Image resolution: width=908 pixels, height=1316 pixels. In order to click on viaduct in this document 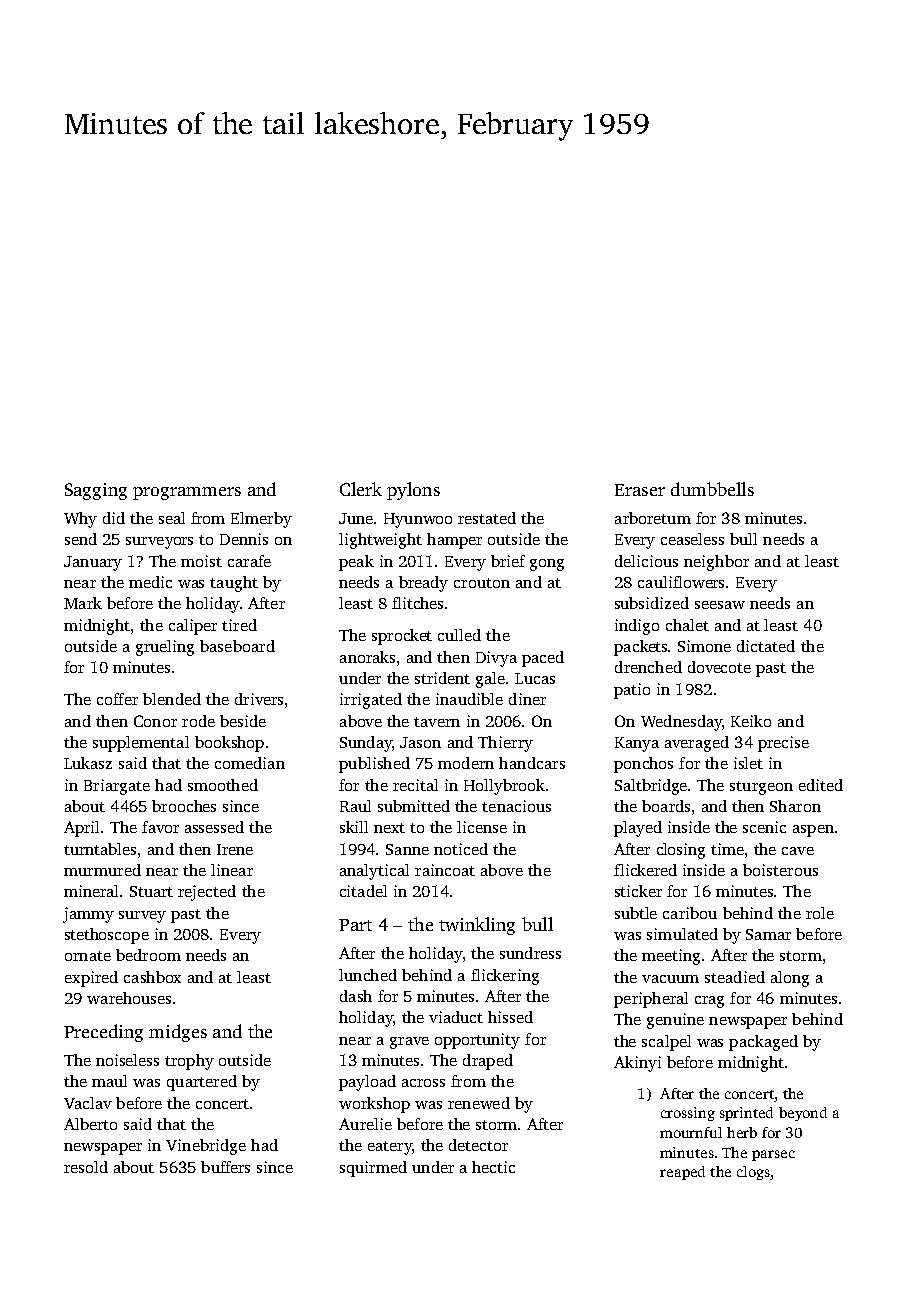, I will do `click(456, 1017)`.
